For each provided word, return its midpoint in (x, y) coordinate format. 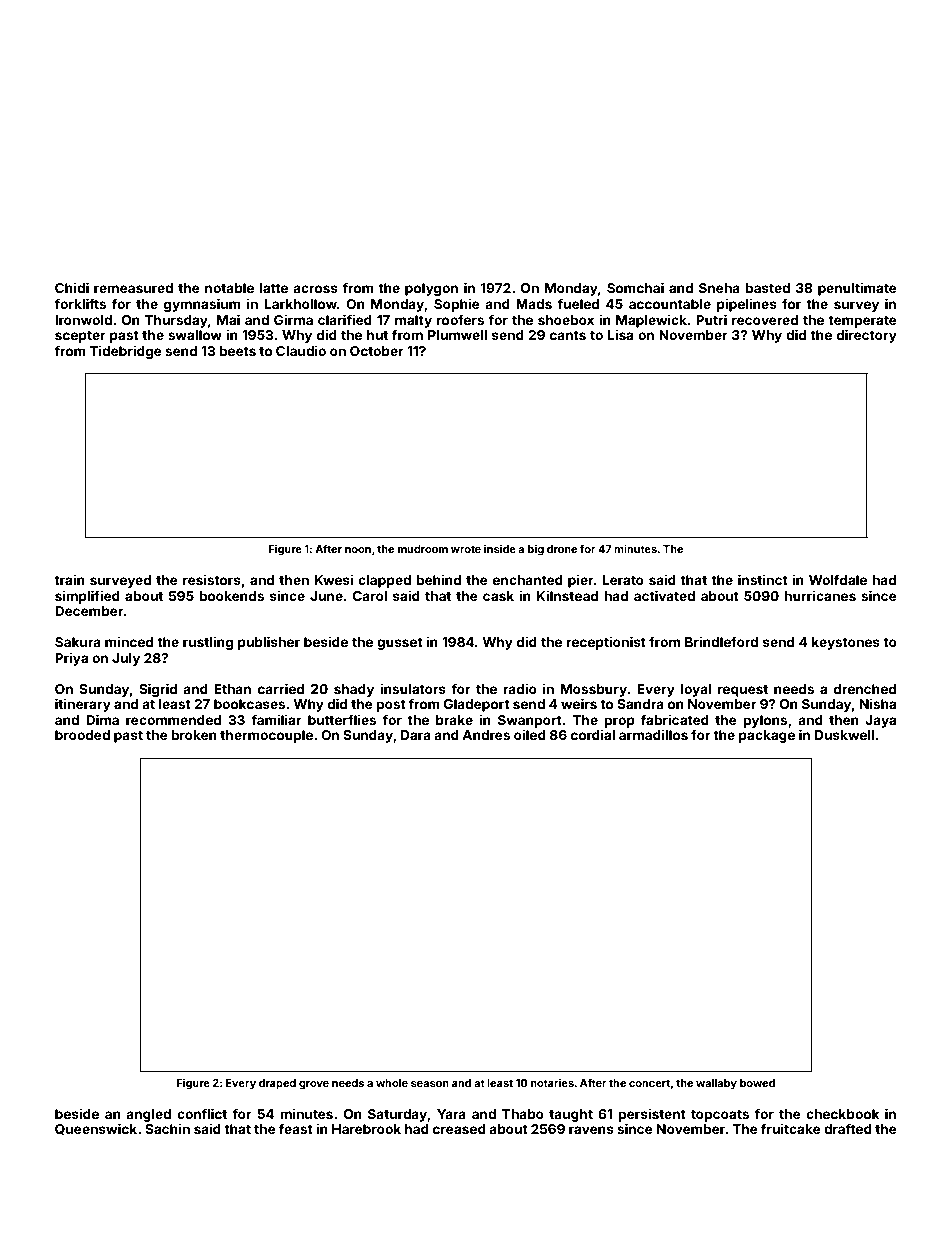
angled (149, 1115)
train (69, 579)
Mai (228, 319)
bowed (757, 1083)
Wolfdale (838, 579)
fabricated (675, 719)
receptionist (606, 643)
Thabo (523, 1114)
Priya (71, 659)
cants (568, 335)
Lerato (623, 580)
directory (867, 336)
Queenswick (96, 1129)
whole (392, 1083)
